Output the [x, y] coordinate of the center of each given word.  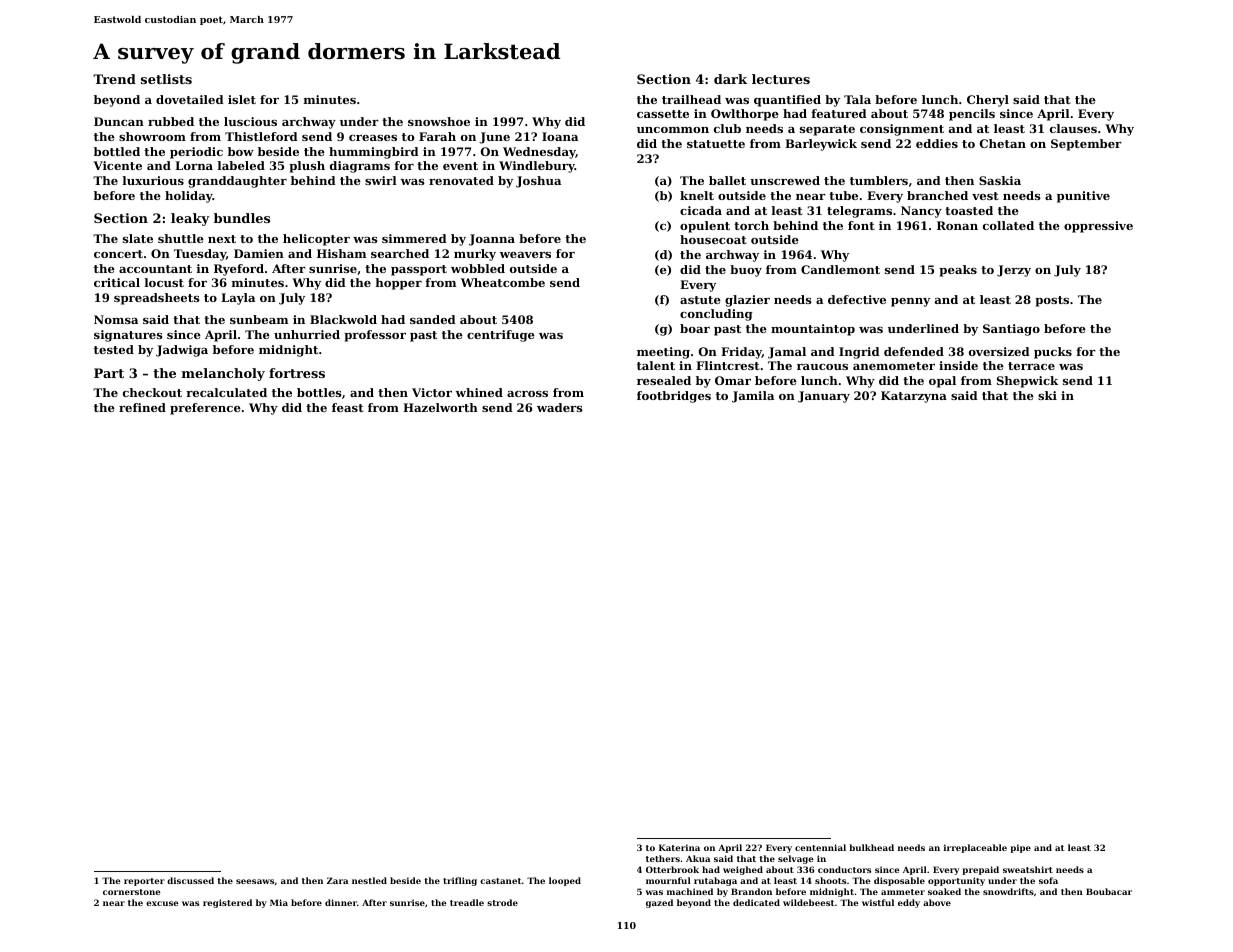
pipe [1020, 848]
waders [560, 407]
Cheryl [988, 101]
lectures [781, 79]
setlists [166, 79]
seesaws [255, 881]
